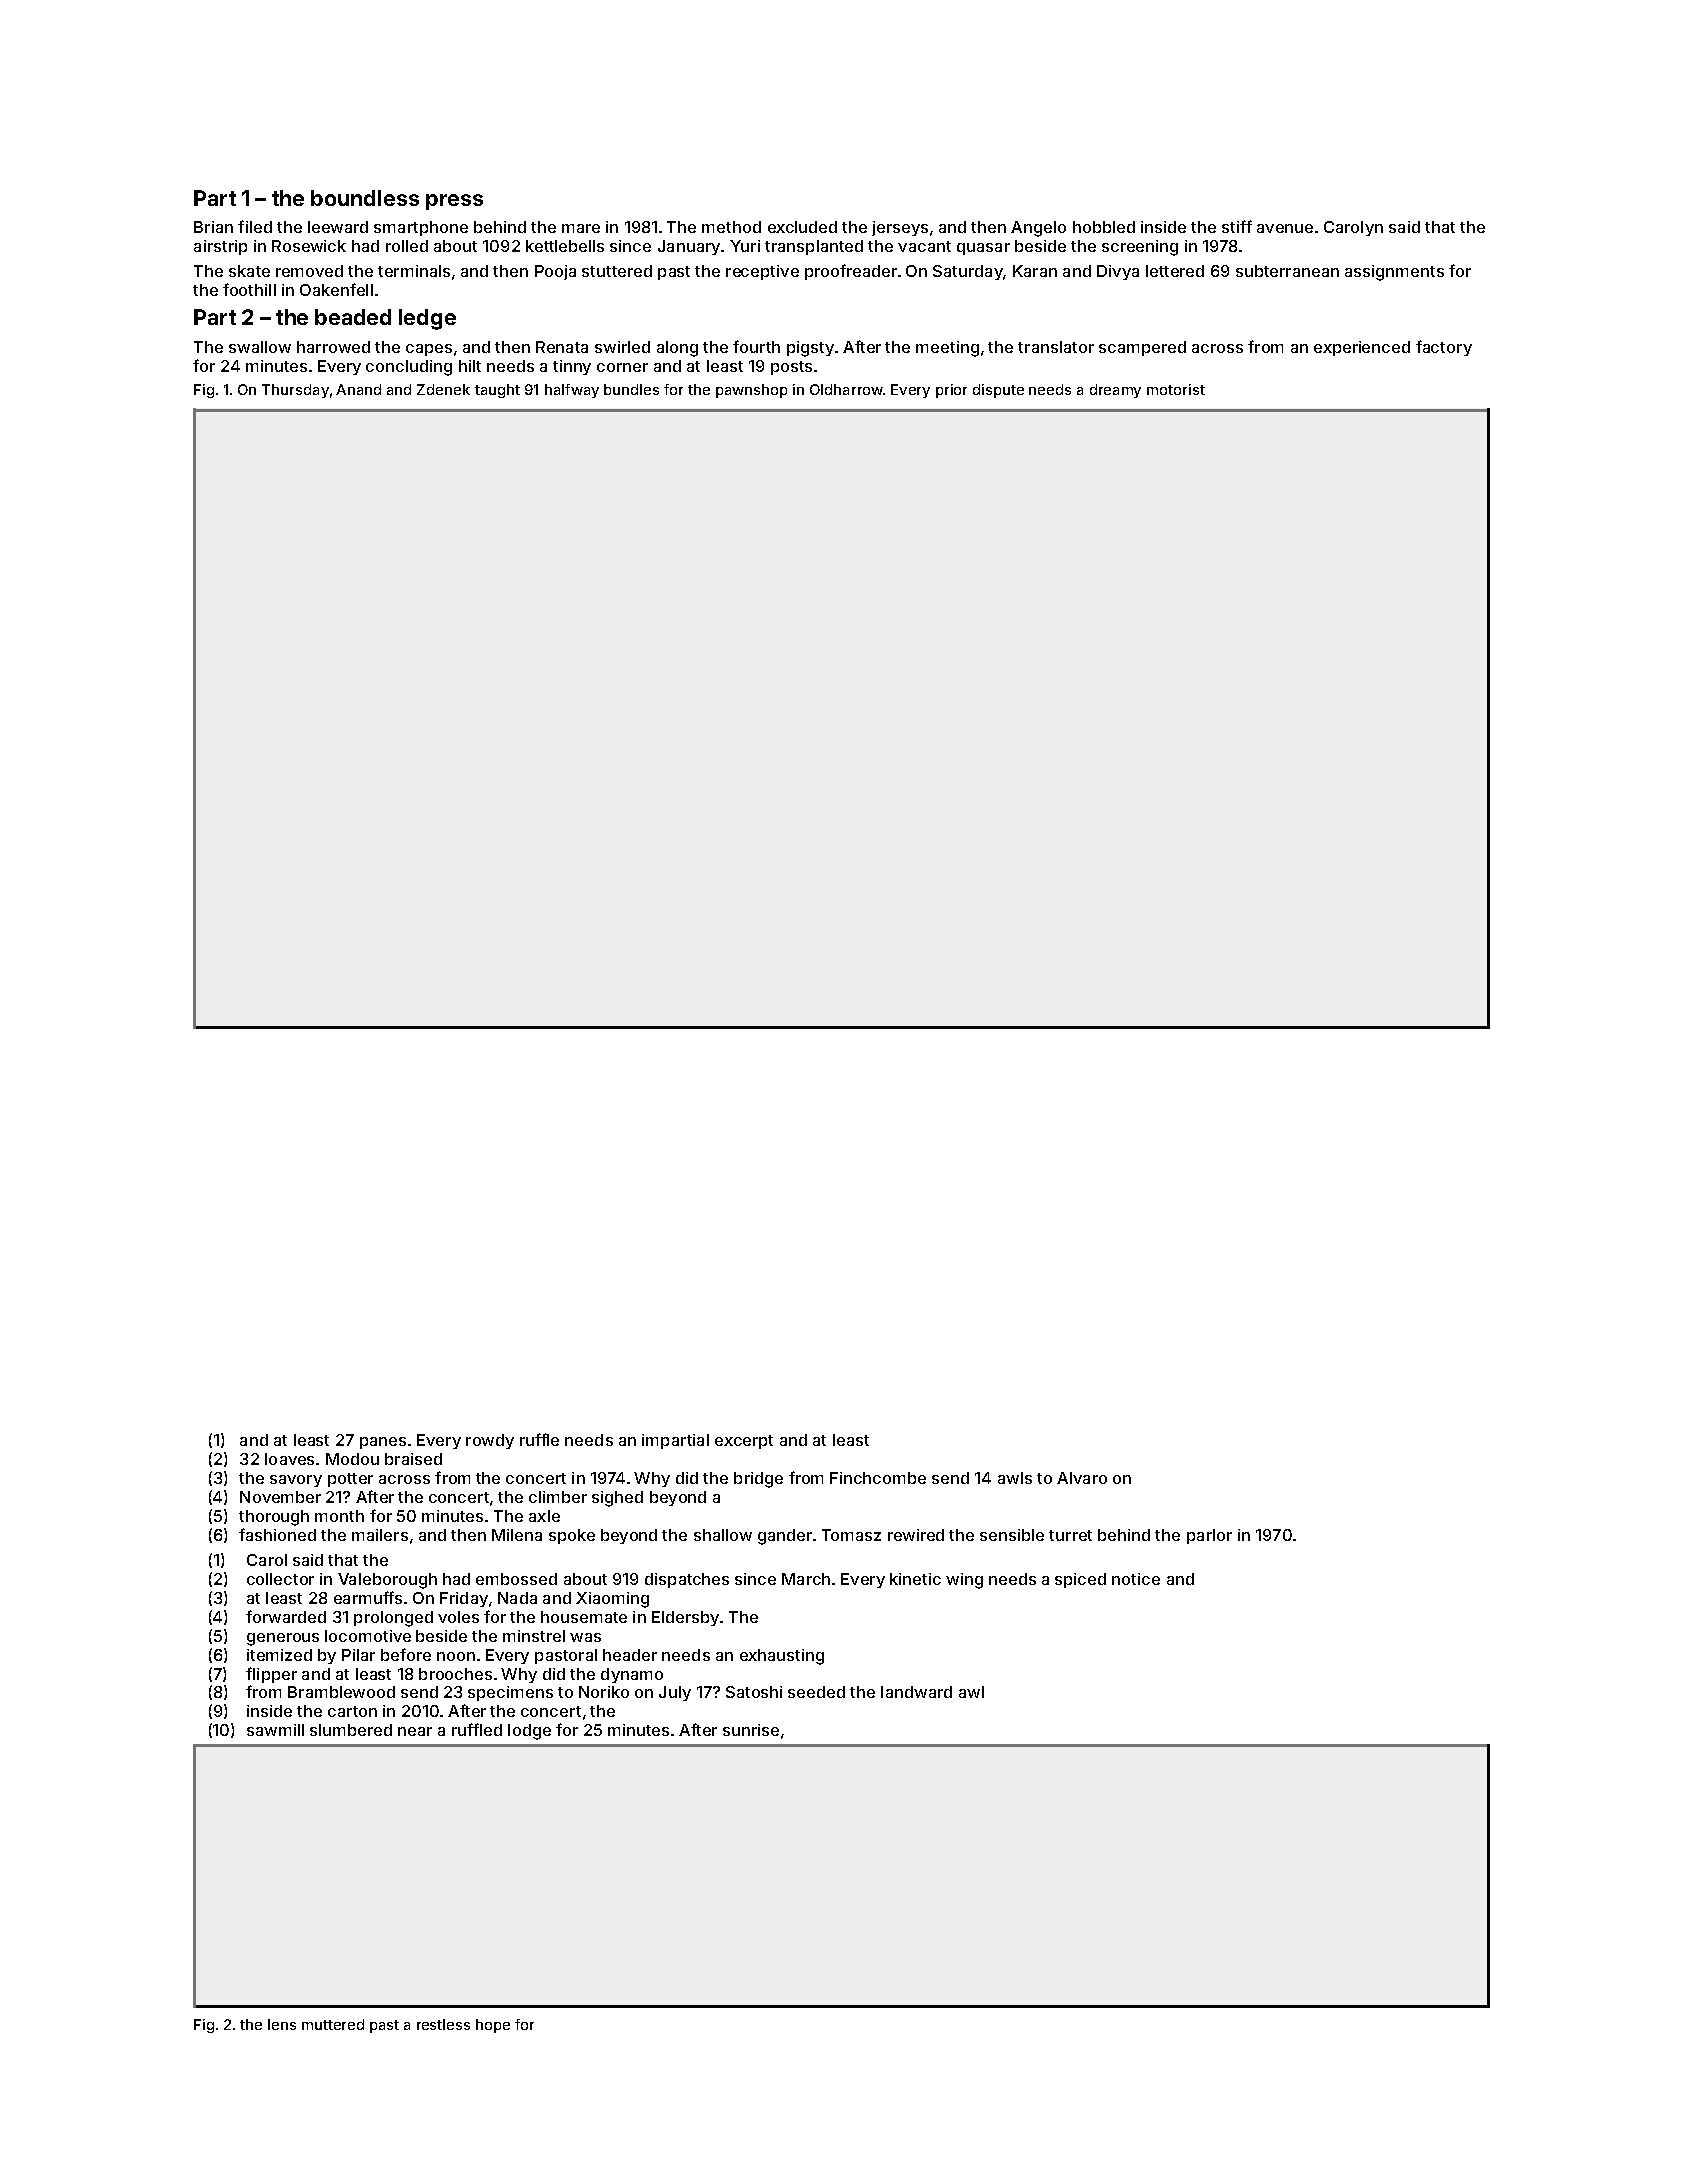 The image size is (1683, 2178). I want to click on restless, so click(443, 2024).
